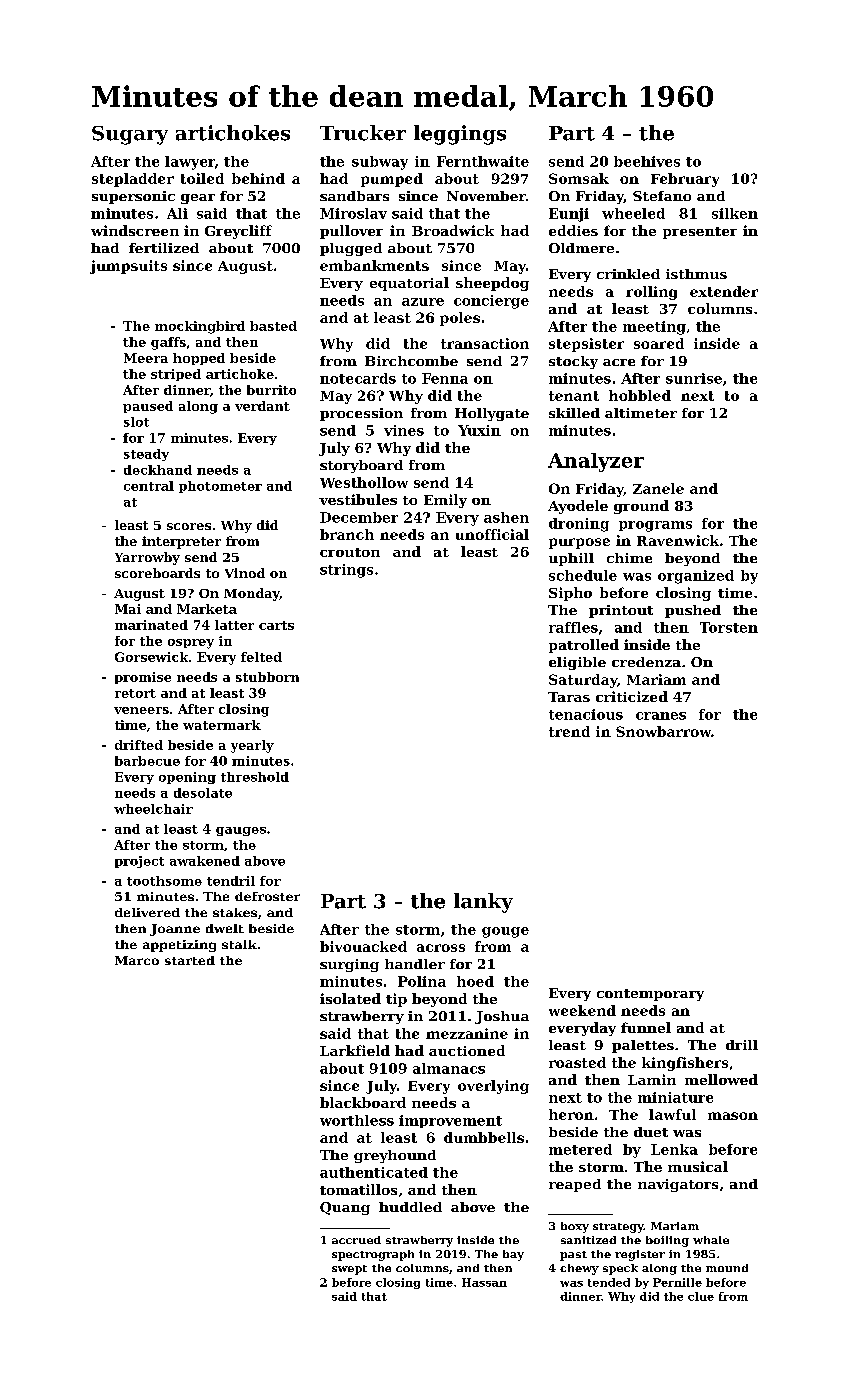  I want to click on extender, so click(724, 291).
